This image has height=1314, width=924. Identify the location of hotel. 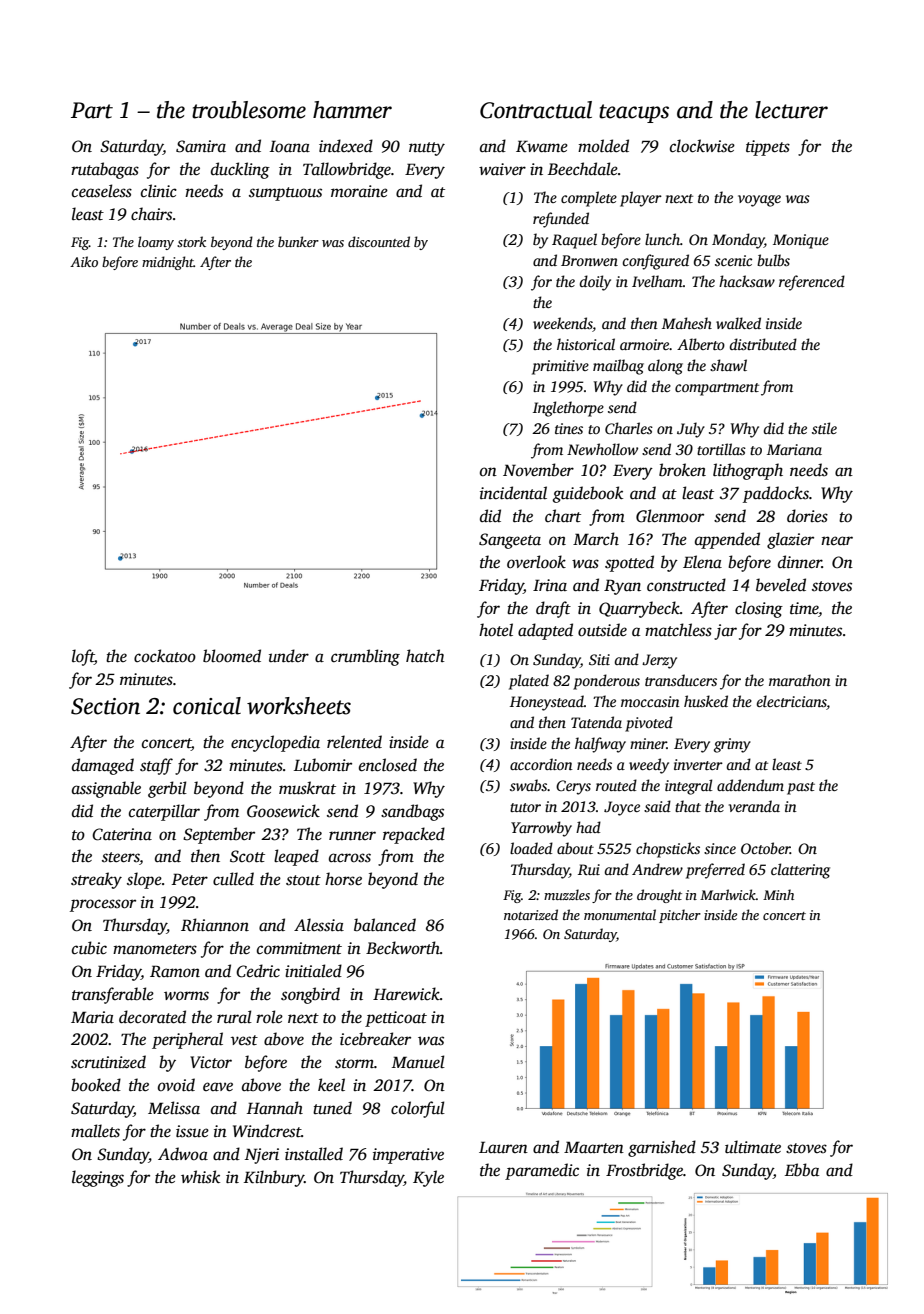
(496, 630).
